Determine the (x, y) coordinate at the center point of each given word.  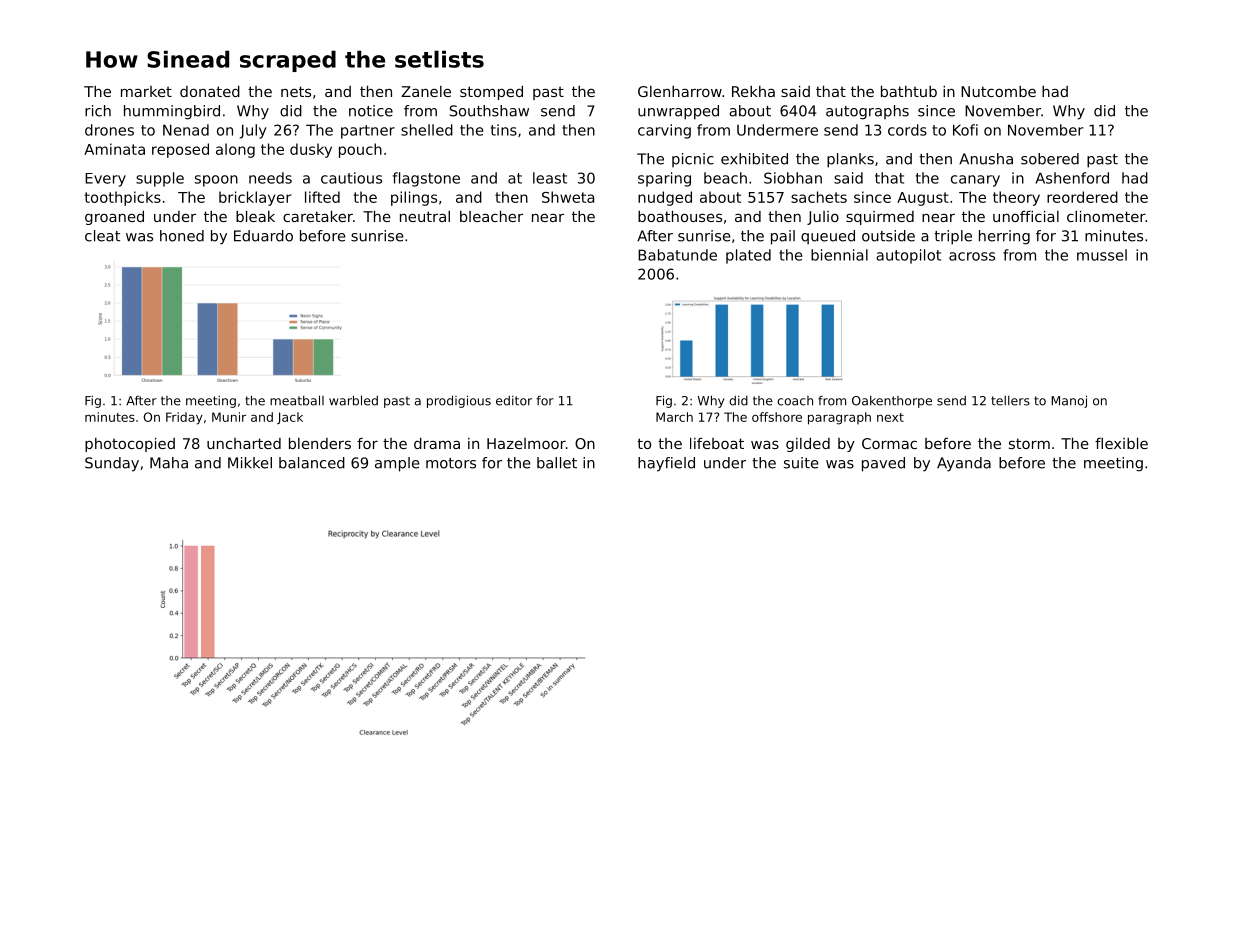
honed (182, 236)
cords (907, 130)
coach (795, 401)
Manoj (1069, 401)
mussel (1102, 255)
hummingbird (172, 112)
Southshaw (489, 111)
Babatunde (677, 255)
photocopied (130, 445)
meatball (297, 400)
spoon (216, 181)
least (550, 178)
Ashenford (1072, 178)
